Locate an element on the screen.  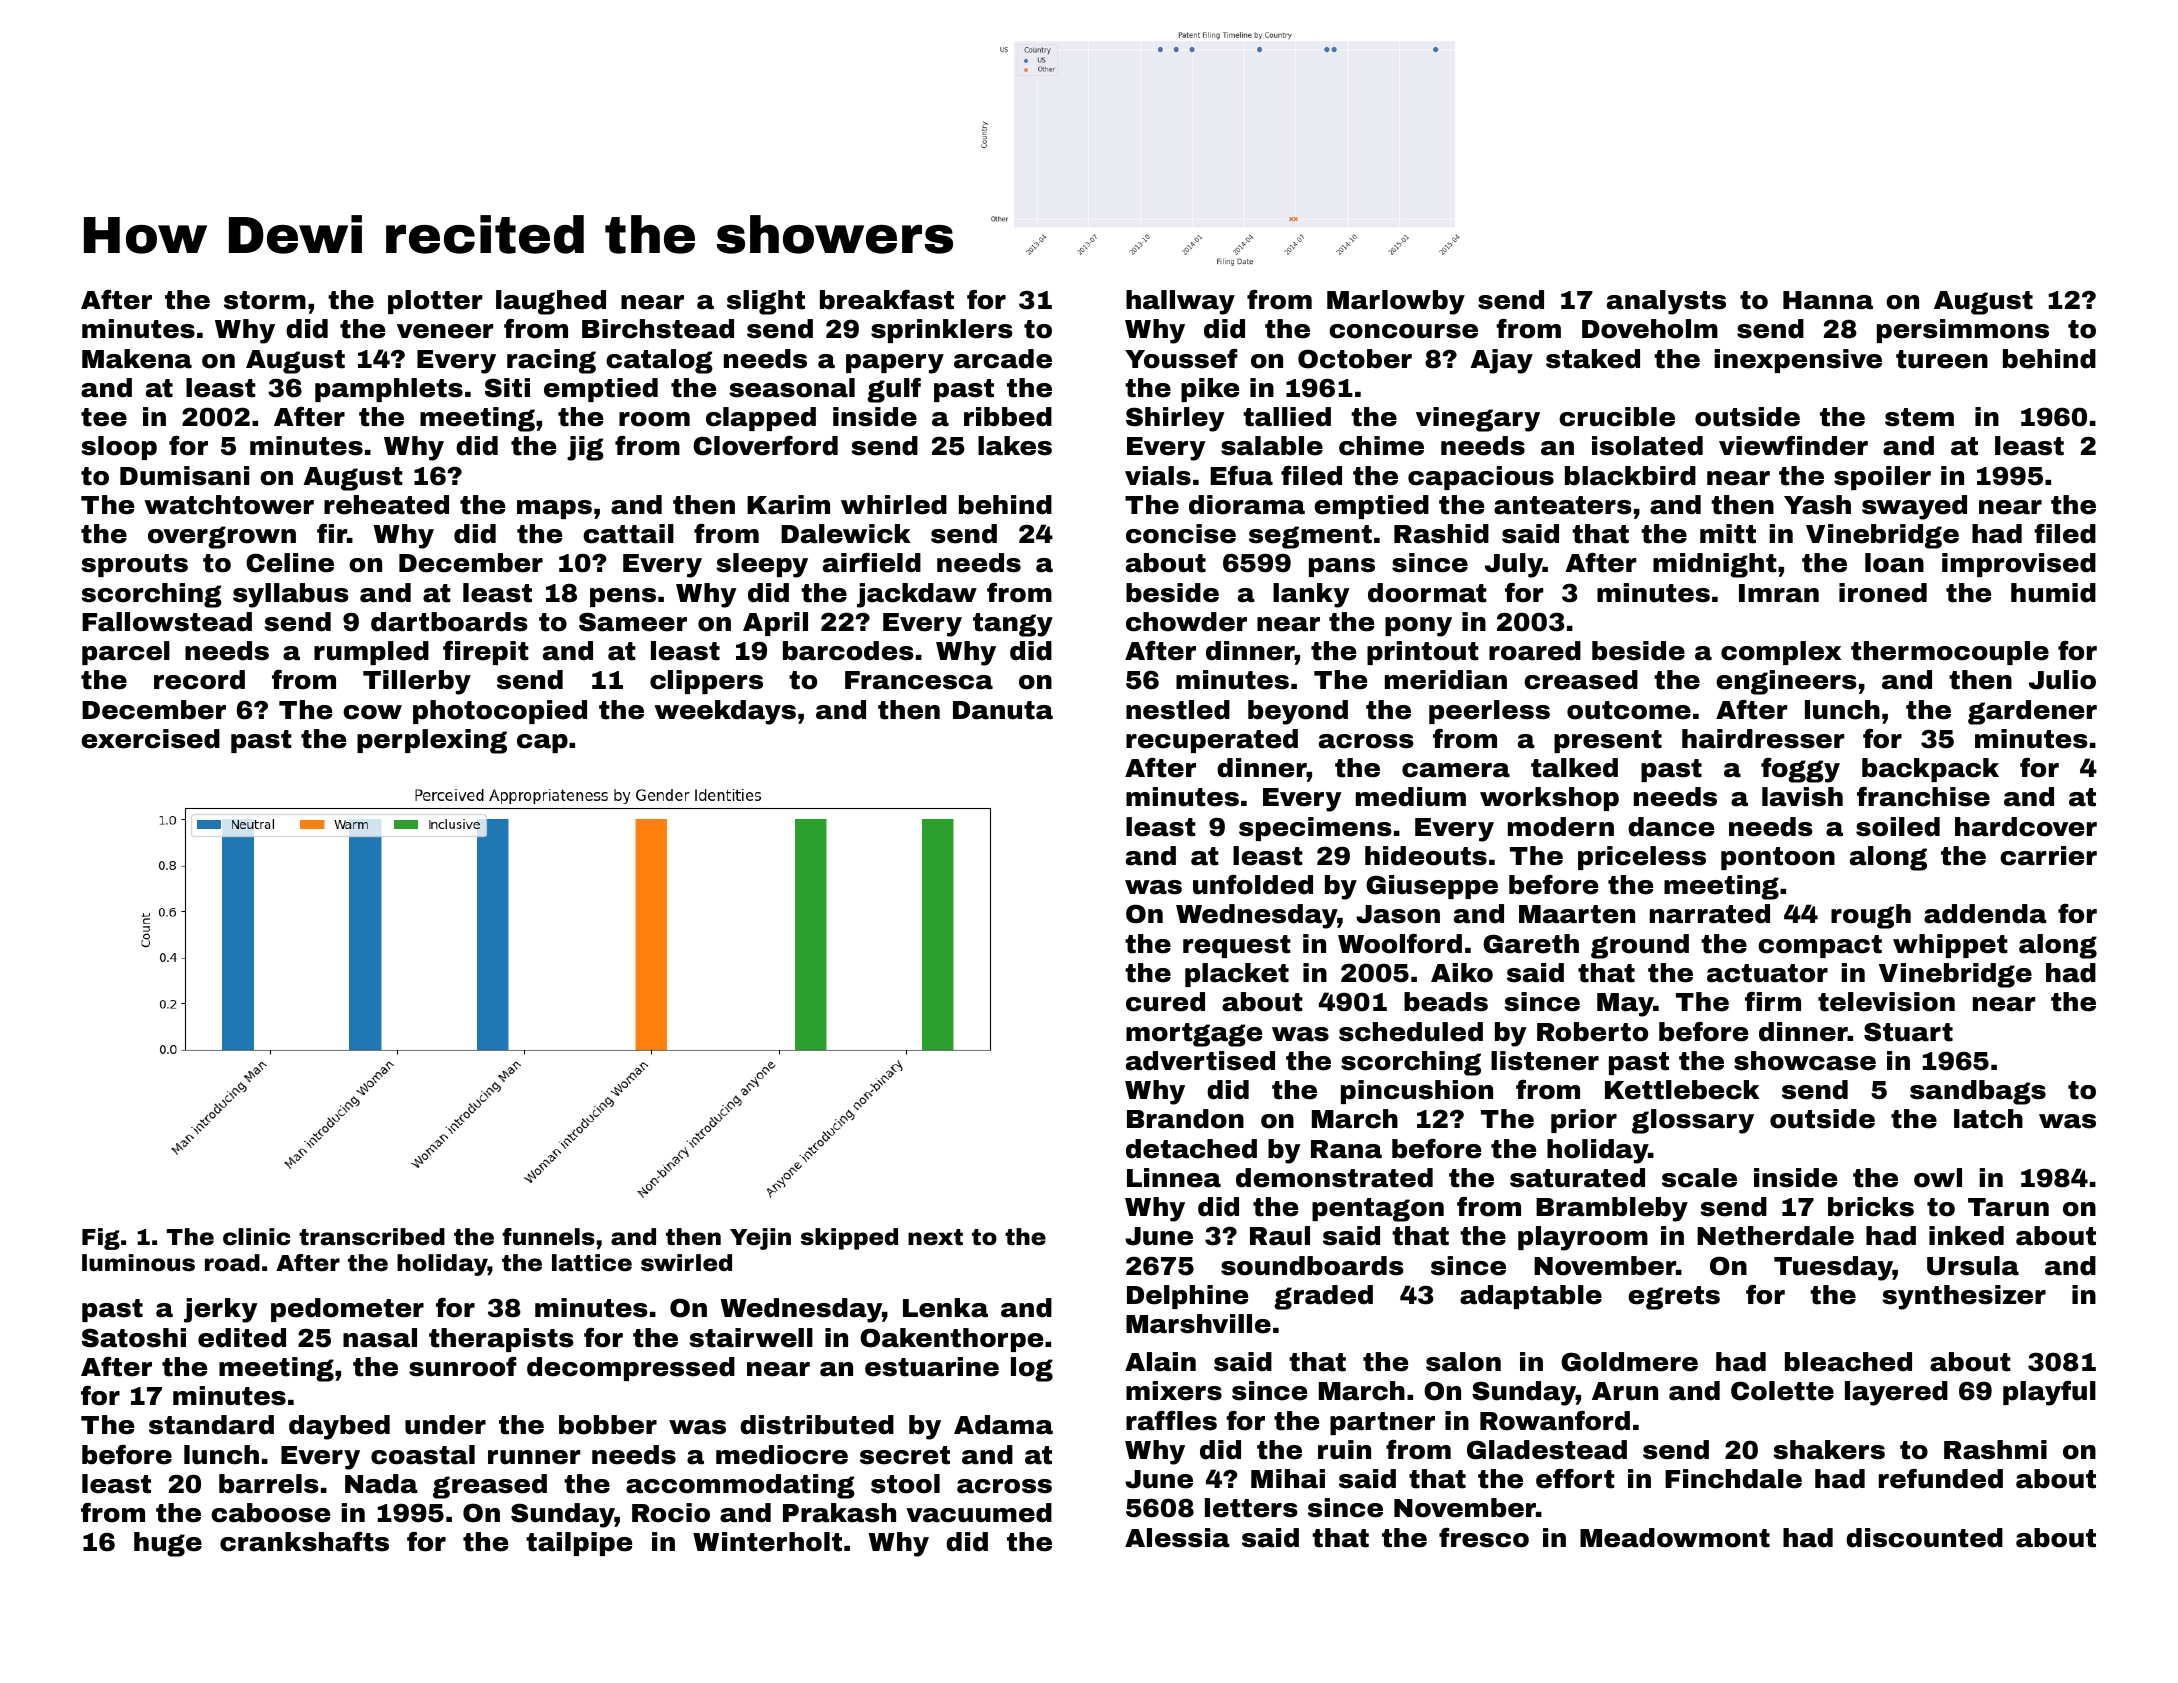
unfolded is located at coordinates (1253, 885).
